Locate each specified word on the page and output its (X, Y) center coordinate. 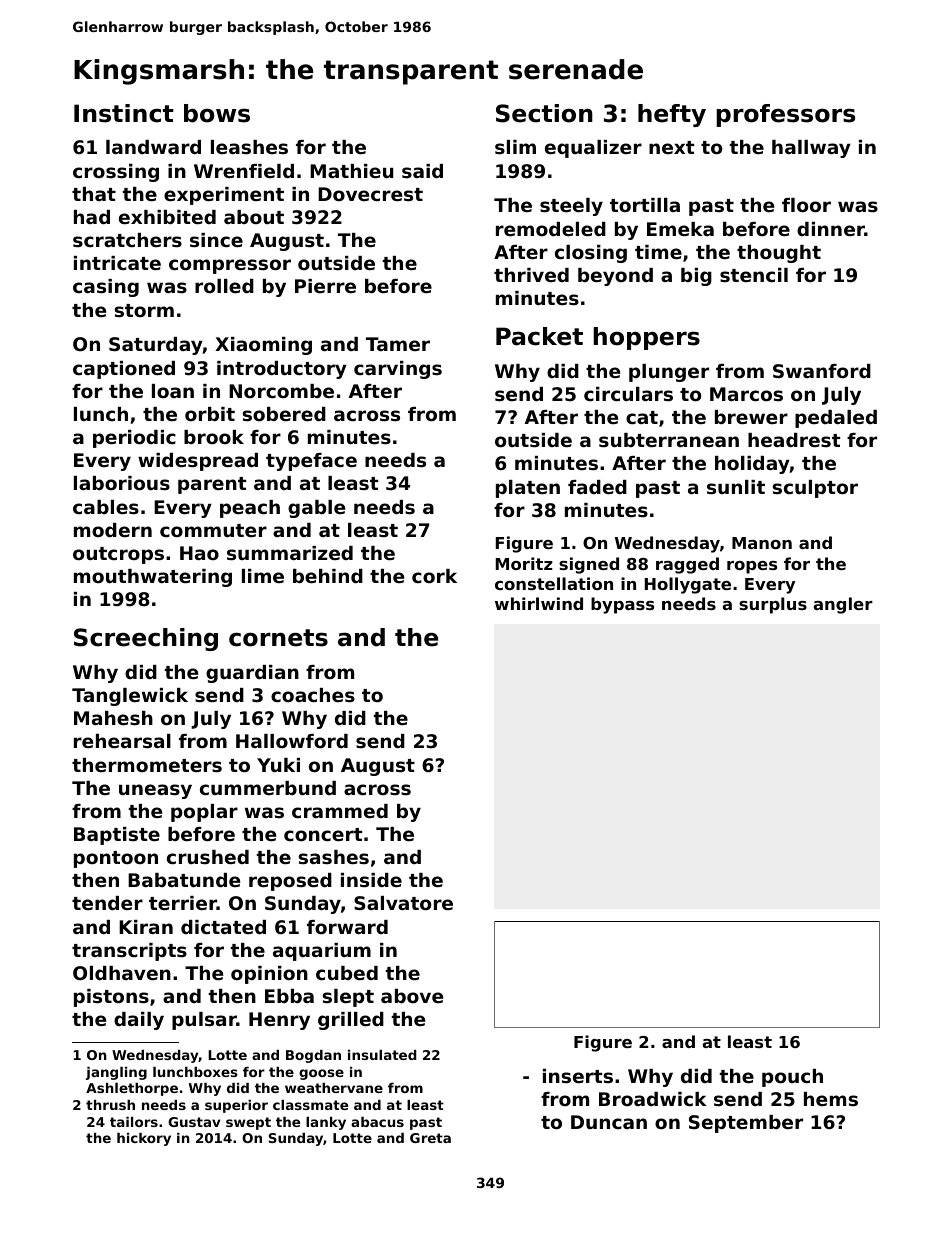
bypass (622, 605)
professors (785, 115)
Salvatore (403, 903)
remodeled (551, 229)
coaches (313, 695)
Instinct (124, 113)
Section (544, 113)
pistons (111, 998)
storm (144, 311)
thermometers (147, 765)
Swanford (822, 371)
